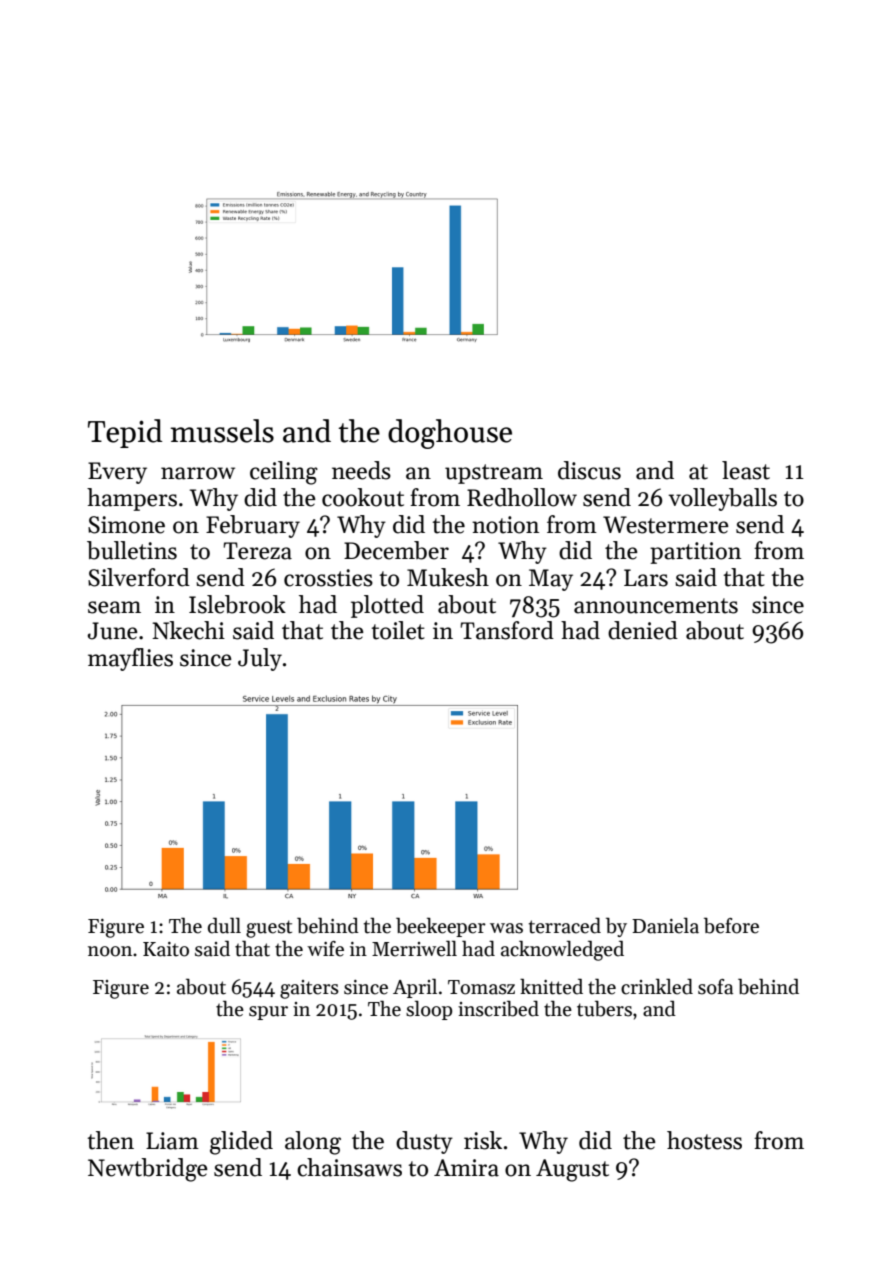 The height and width of the page is (1266, 892). I want to click on then, so click(110, 1140).
